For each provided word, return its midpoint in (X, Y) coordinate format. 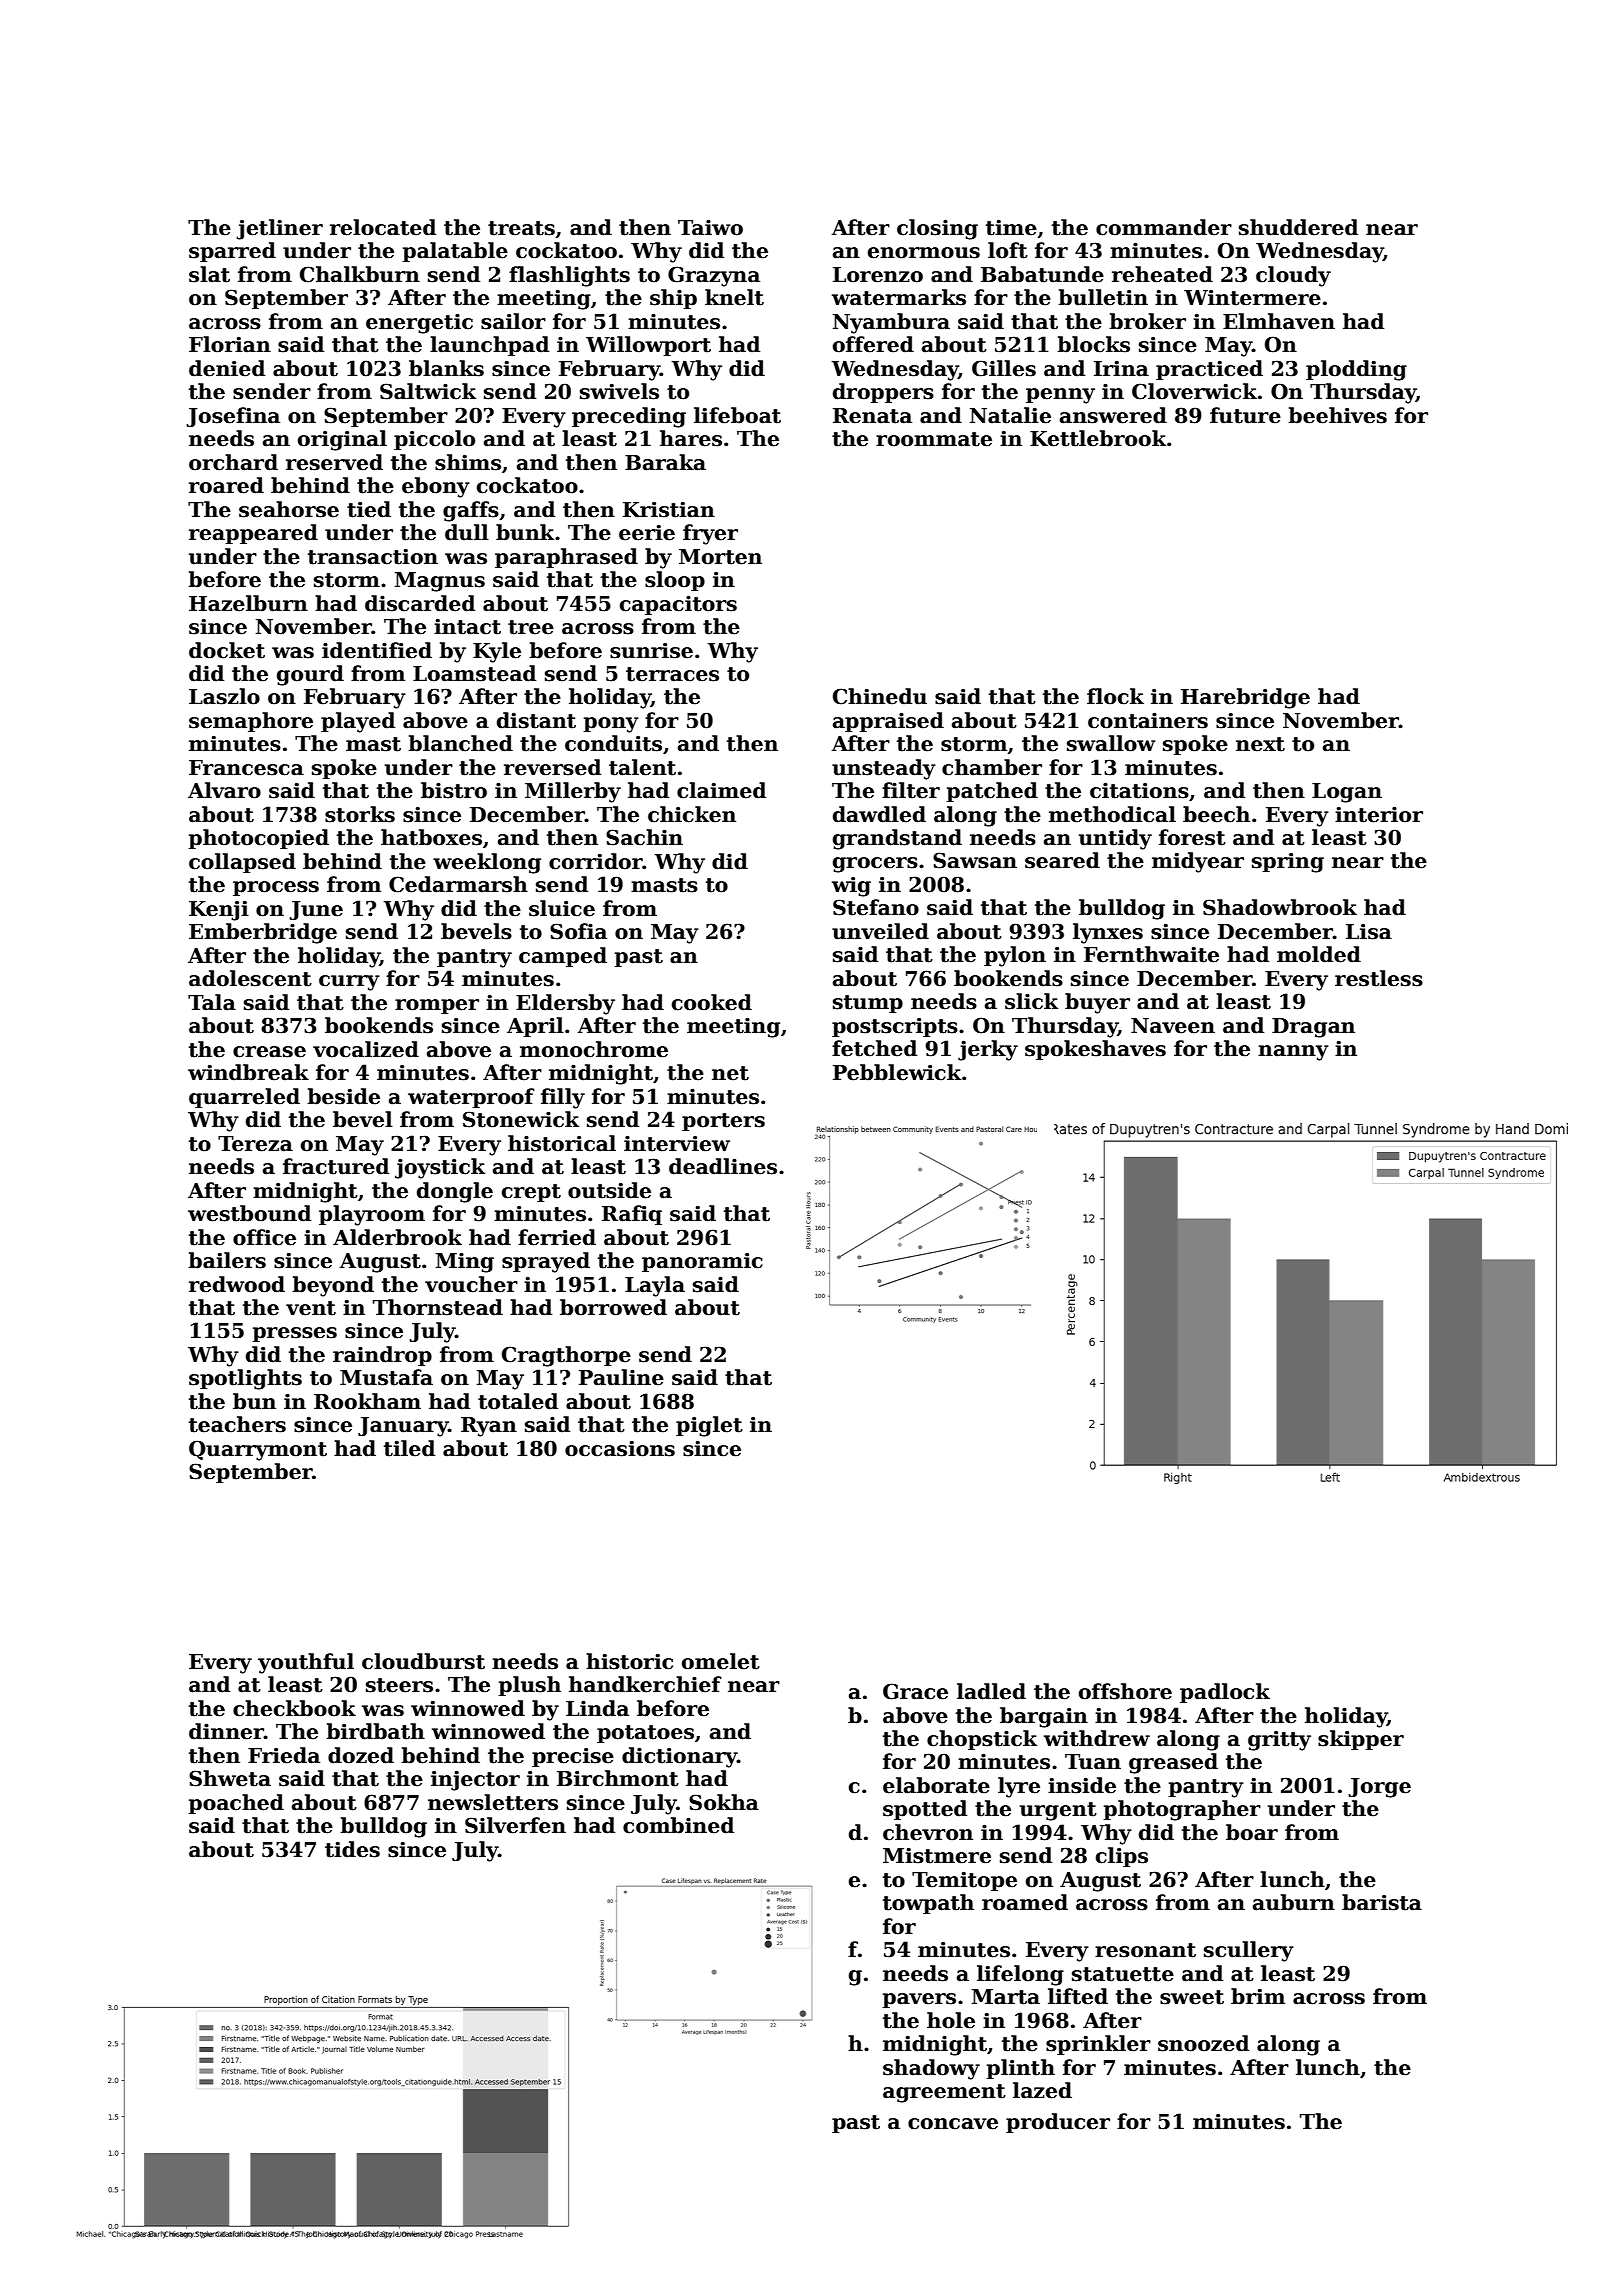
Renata (872, 416)
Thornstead (438, 1307)
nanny (1293, 1053)
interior (1379, 814)
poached (236, 1804)
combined (678, 1825)
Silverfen (515, 1825)
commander (1164, 227)
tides (352, 1849)
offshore (1125, 1691)
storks (360, 814)
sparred (232, 252)
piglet (709, 1426)
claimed (721, 790)
